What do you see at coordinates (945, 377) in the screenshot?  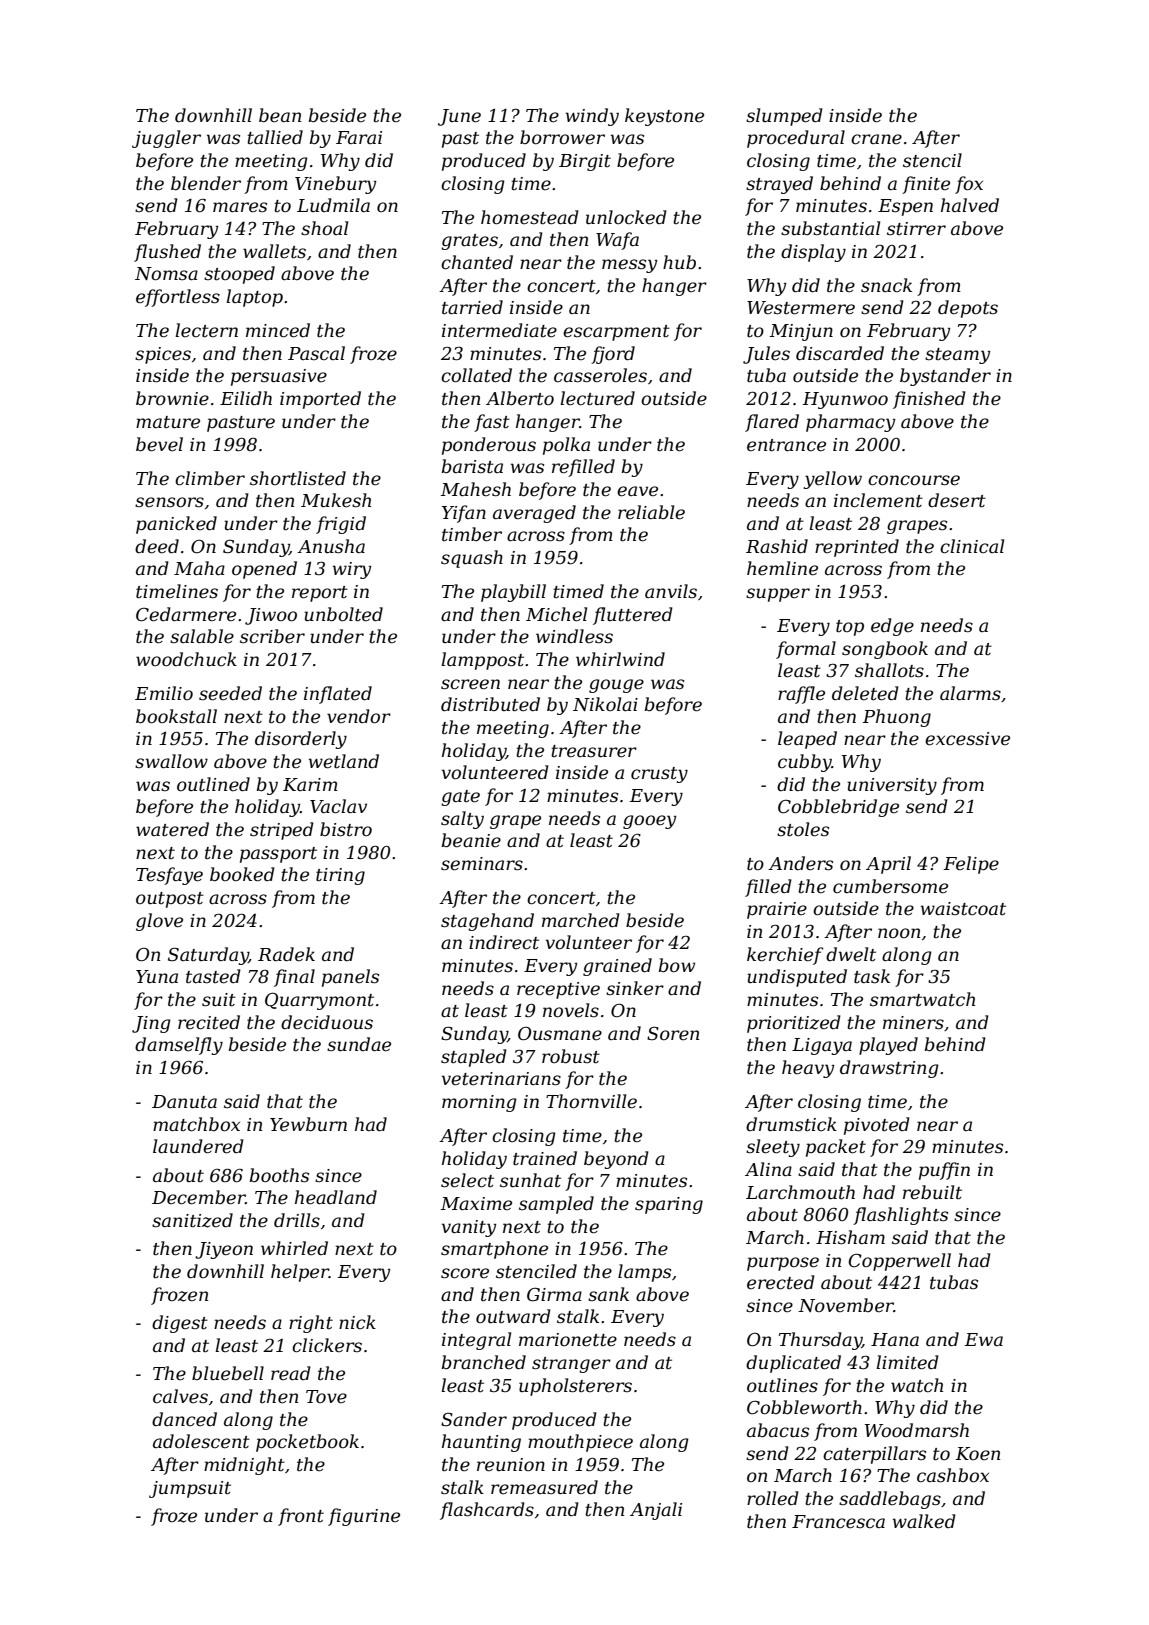 I see `bystander` at bounding box center [945, 377].
